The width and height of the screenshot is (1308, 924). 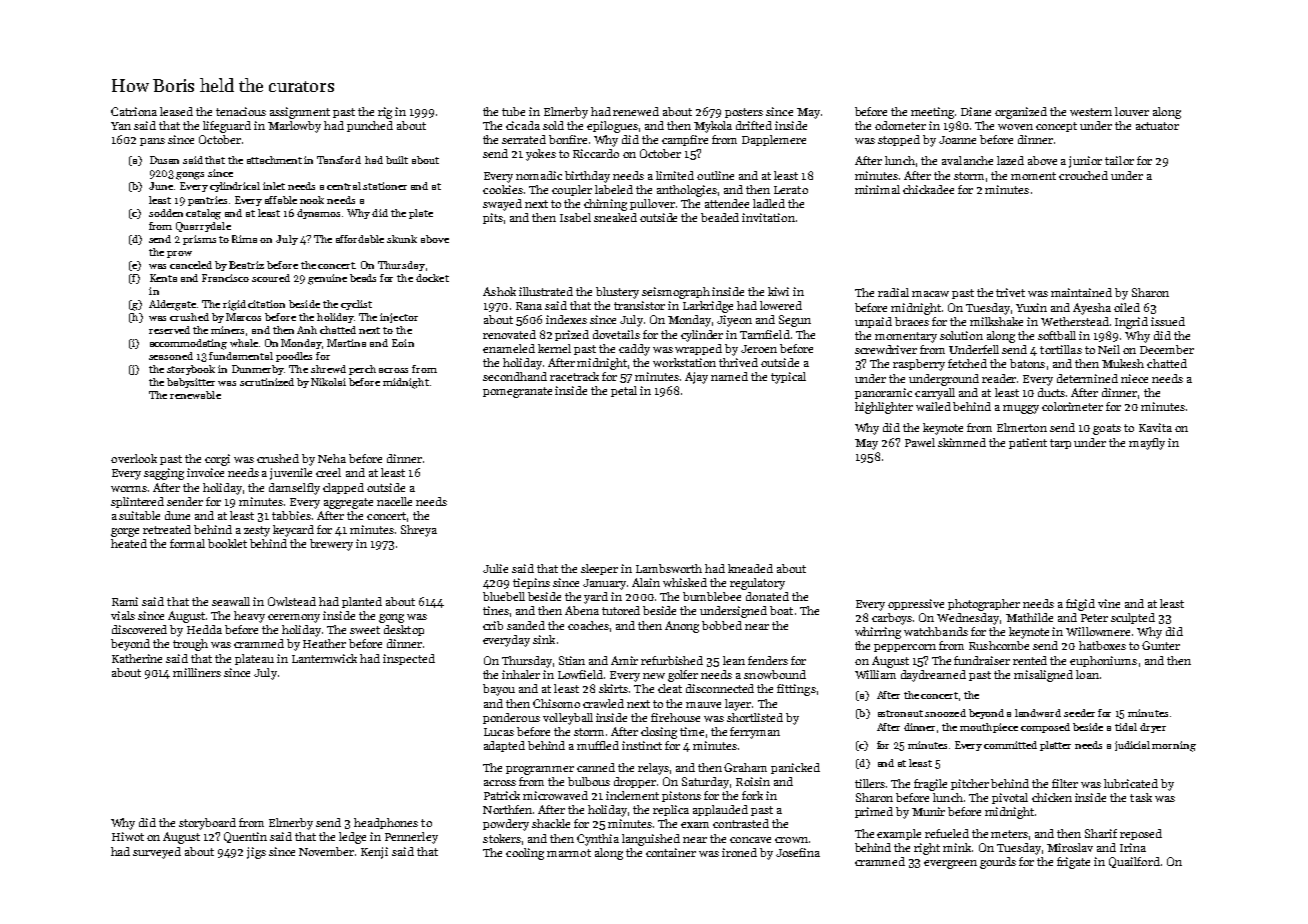 What do you see at coordinates (394, 501) in the screenshot?
I see `nacelle` at bounding box center [394, 501].
